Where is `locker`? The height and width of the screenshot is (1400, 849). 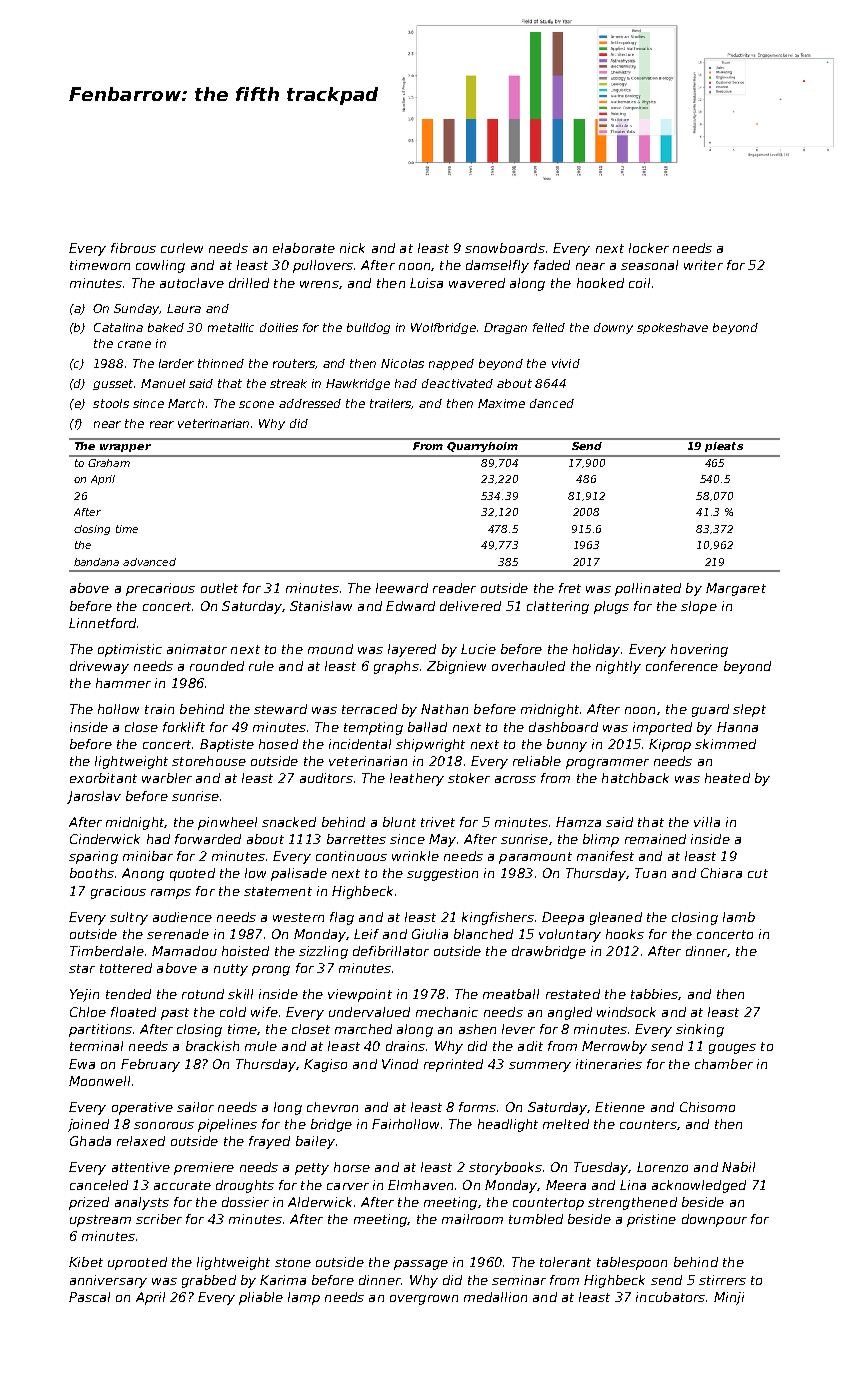
locker is located at coordinates (649, 248).
